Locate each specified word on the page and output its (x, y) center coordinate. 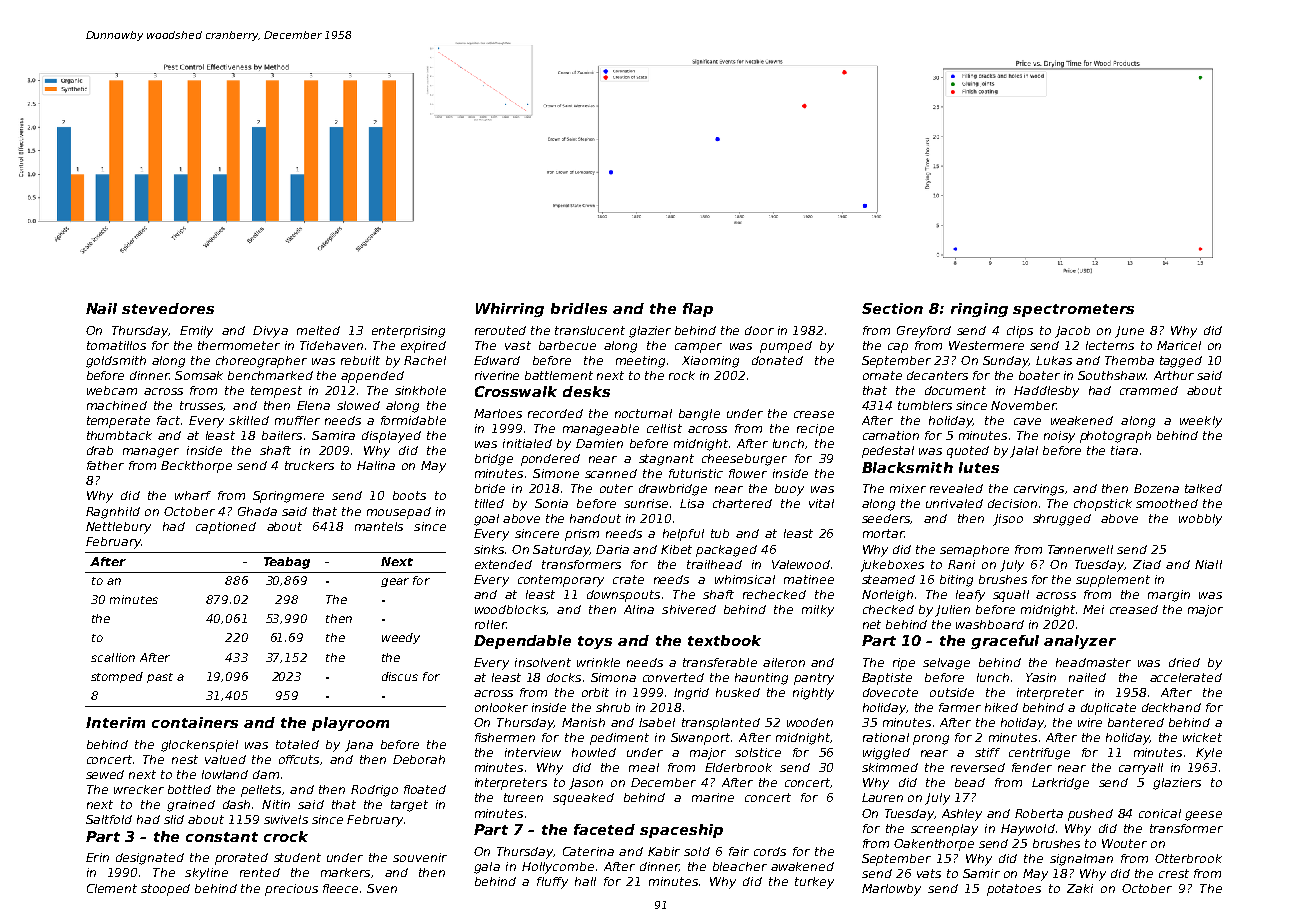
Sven (382, 888)
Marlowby (891, 890)
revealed (956, 488)
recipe (815, 430)
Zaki (1080, 888)
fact (168, 420)
